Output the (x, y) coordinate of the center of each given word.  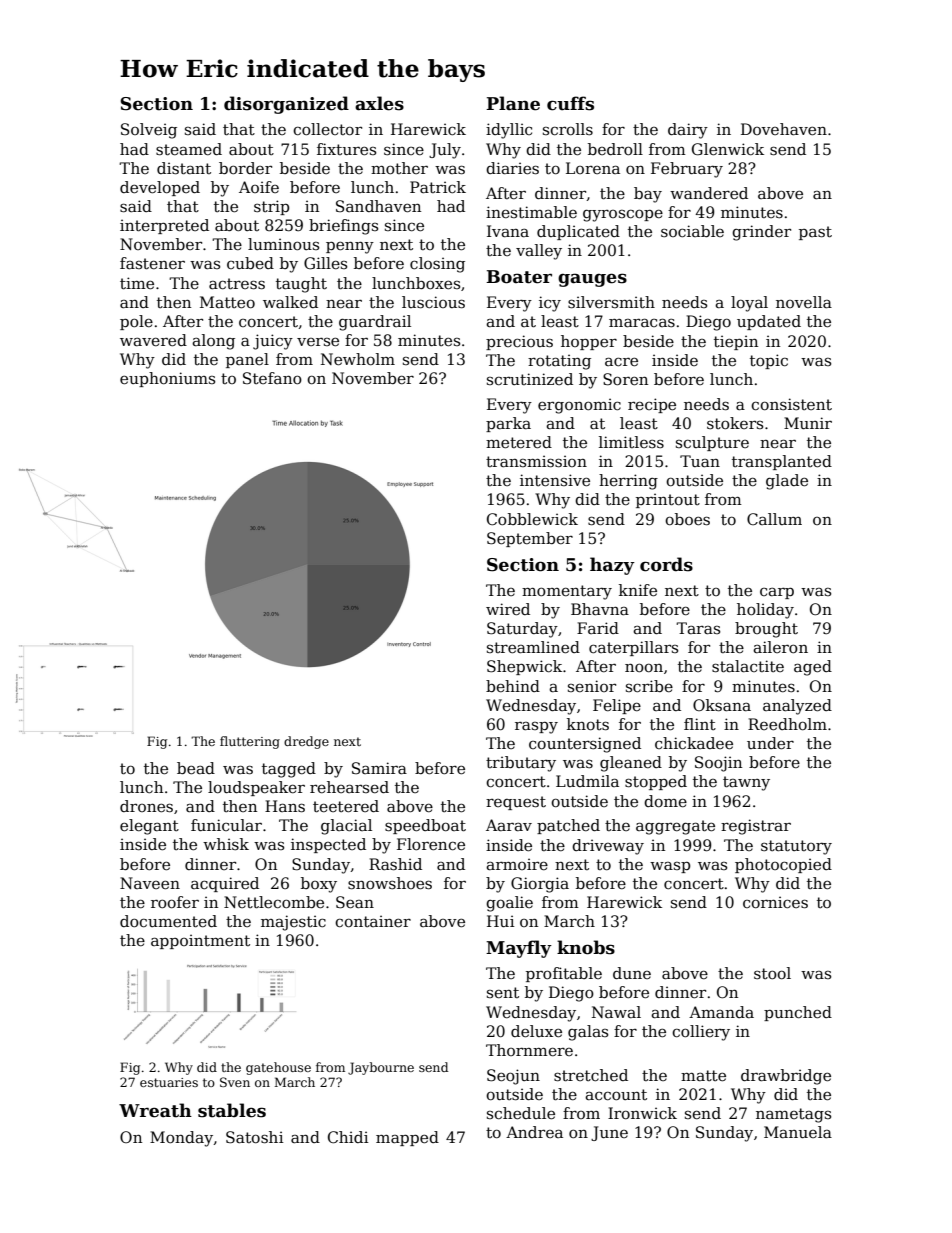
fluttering (250, 742)
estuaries (169, 1082)
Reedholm (787, 724)
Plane (513, 103)
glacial (346, 827)
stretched (591, 1075)
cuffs (570, 103)
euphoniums (167, 379)
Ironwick (642, 1113)
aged (813, 668)
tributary (521, 764)
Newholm (358, 359)
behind (513, 686)
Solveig (149, 131)
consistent (791, 404)
